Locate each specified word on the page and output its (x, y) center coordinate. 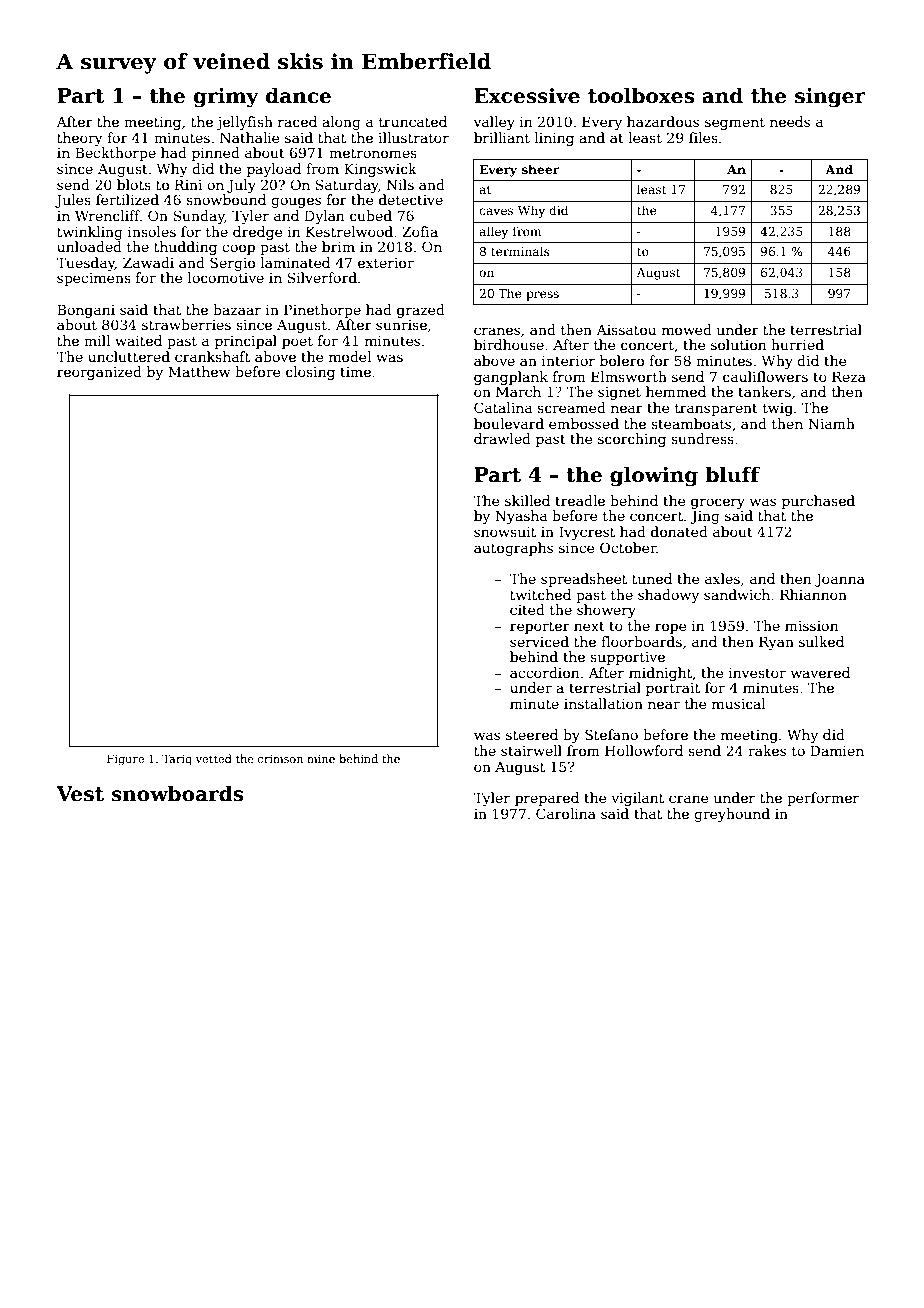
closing (310, 373)
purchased (818, 502)
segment (735, 123)
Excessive (527, 96)
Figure (125, 760)
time (355, 372)
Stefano (611, 734)
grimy (226, 98)
